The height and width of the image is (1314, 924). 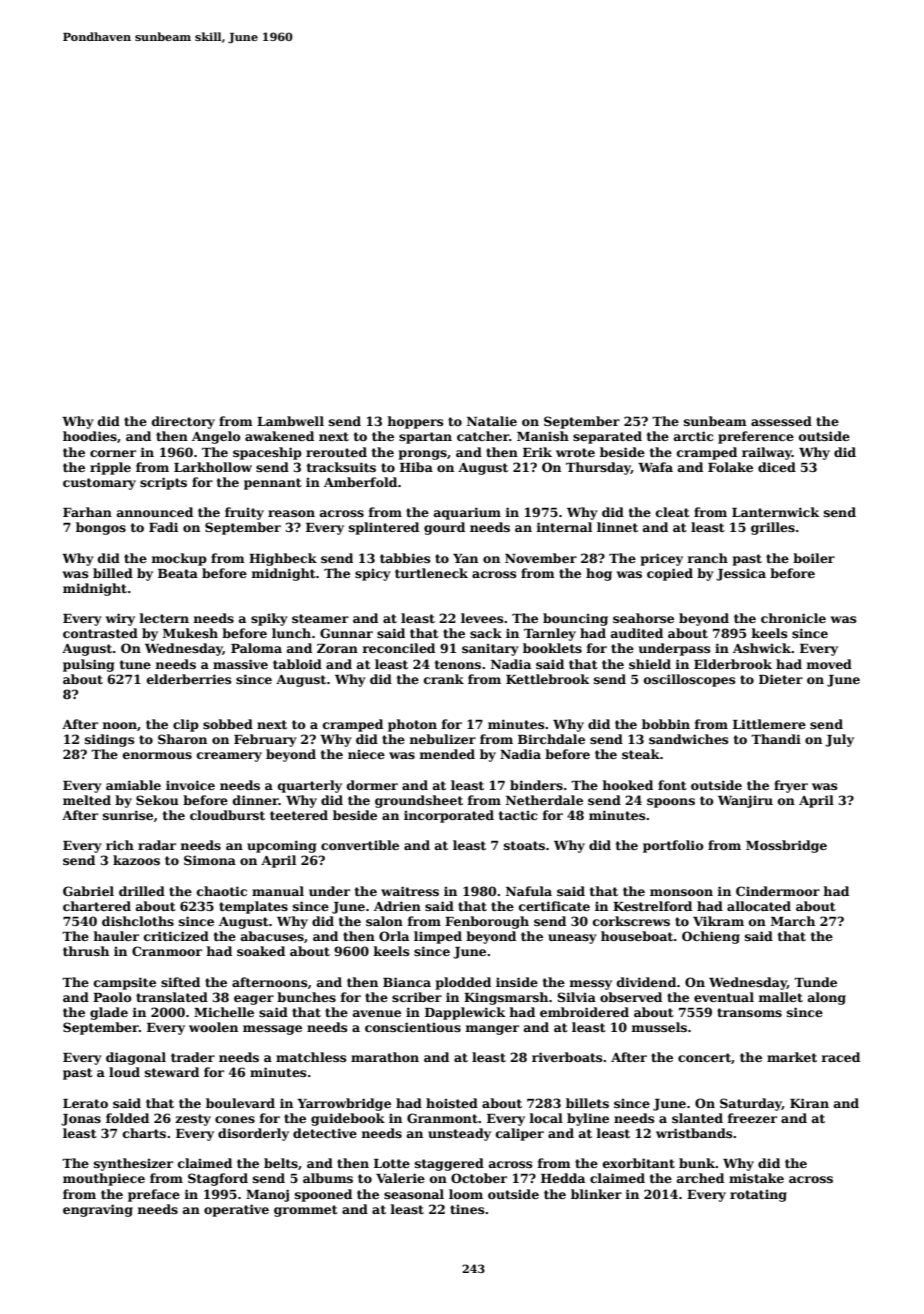 I want to click on waitress, so click(x=410, y=891).
